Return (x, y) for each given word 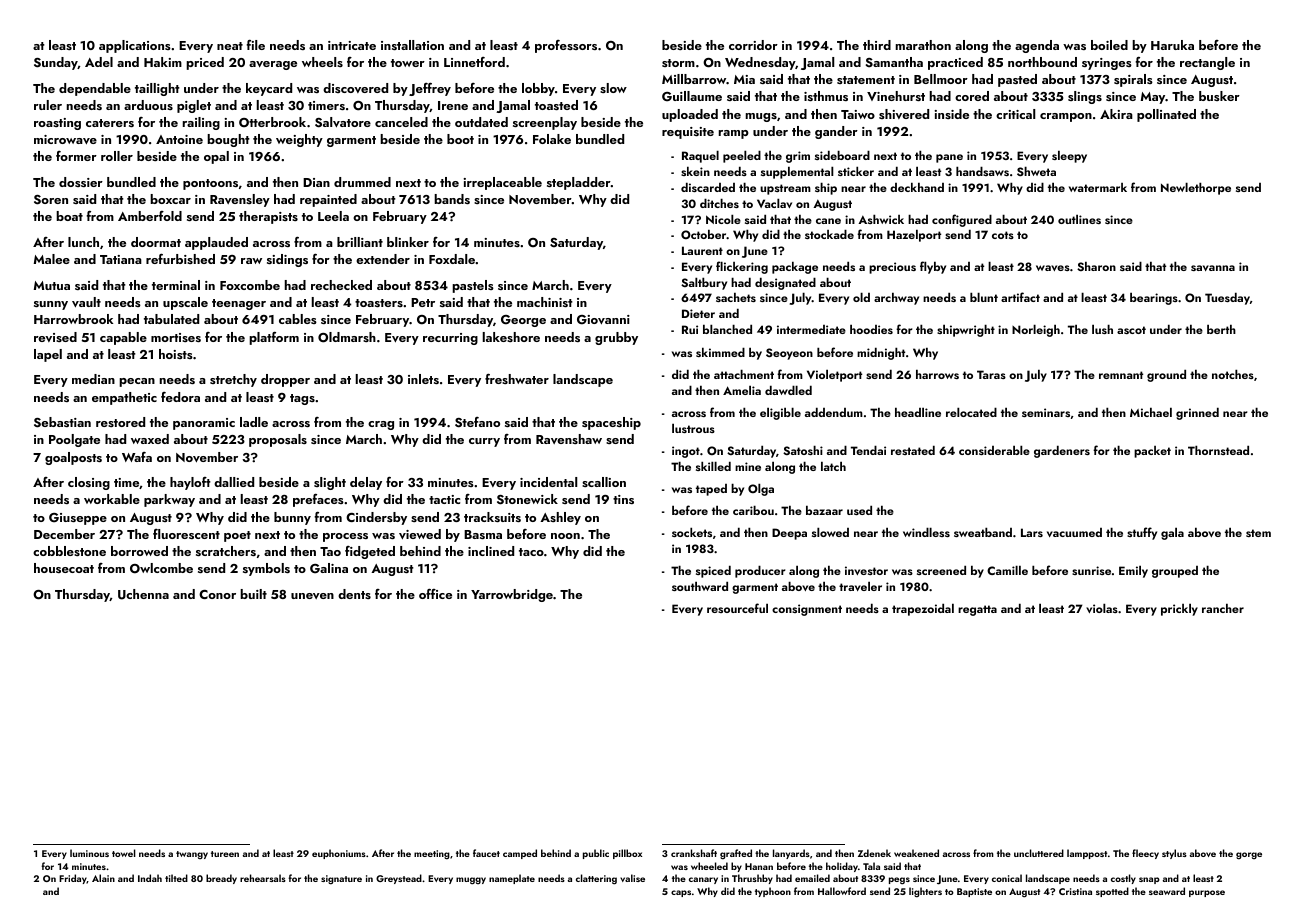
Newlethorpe (1196, 188)
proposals (278, 440)
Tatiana (121, 259)
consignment (807, 610)
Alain (103, 878)
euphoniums (339, 854)
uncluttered (1039, 853)
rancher (1223, 608)
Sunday (56, 63)
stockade (829, 234)
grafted (736, 854)
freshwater (517, 378)
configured (962, 220)
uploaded (690, 115)
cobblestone (69, 551)
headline (918, 412)
